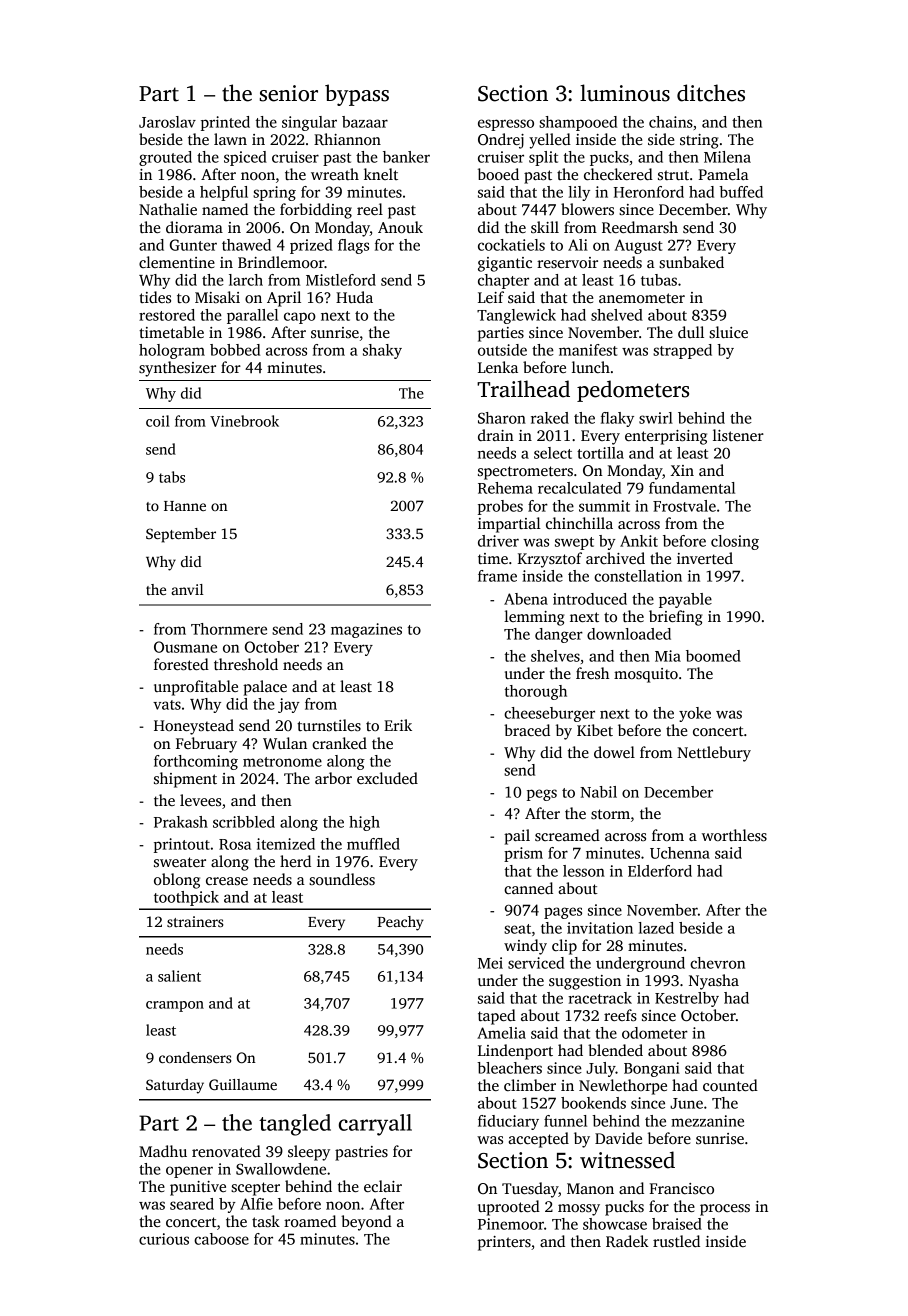 The height and width of the screenshot is (1316, 908). I want to click on buffed, so click(741, 192).
